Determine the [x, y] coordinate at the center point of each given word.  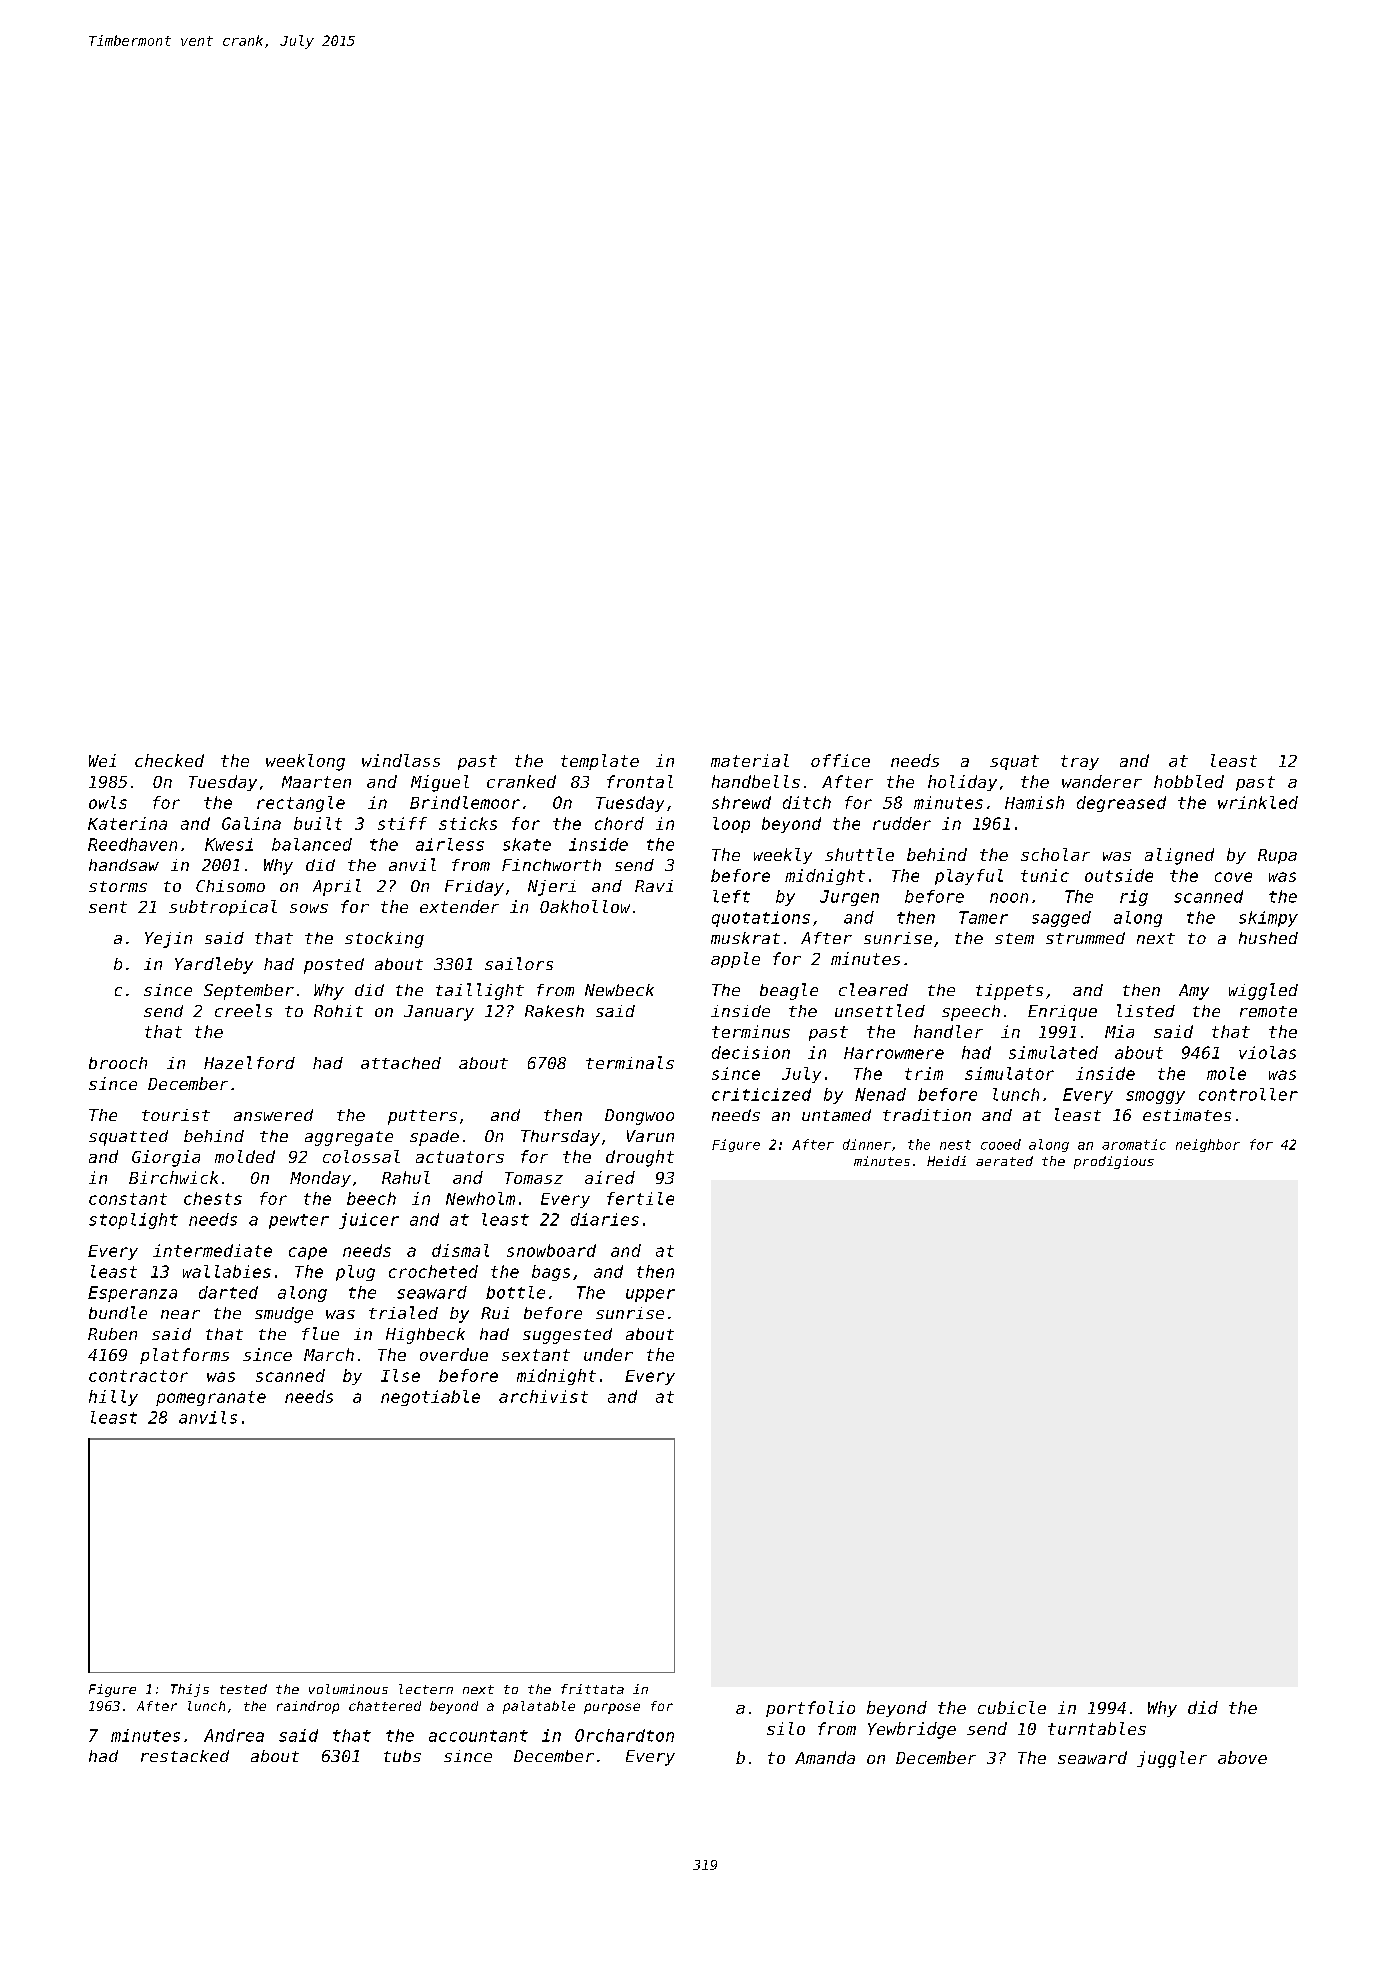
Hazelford [249, 1062]
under [608, 1354]
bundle [118, 1312]
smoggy [1155, 1097]
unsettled [880, 1010]
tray [1080, 762]
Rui [495, 1313]
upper [650, 1295]
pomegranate [211, 1398]
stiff [402, 823]
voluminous [348, 1689]
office [840, 760]
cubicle [1012, 1707]
